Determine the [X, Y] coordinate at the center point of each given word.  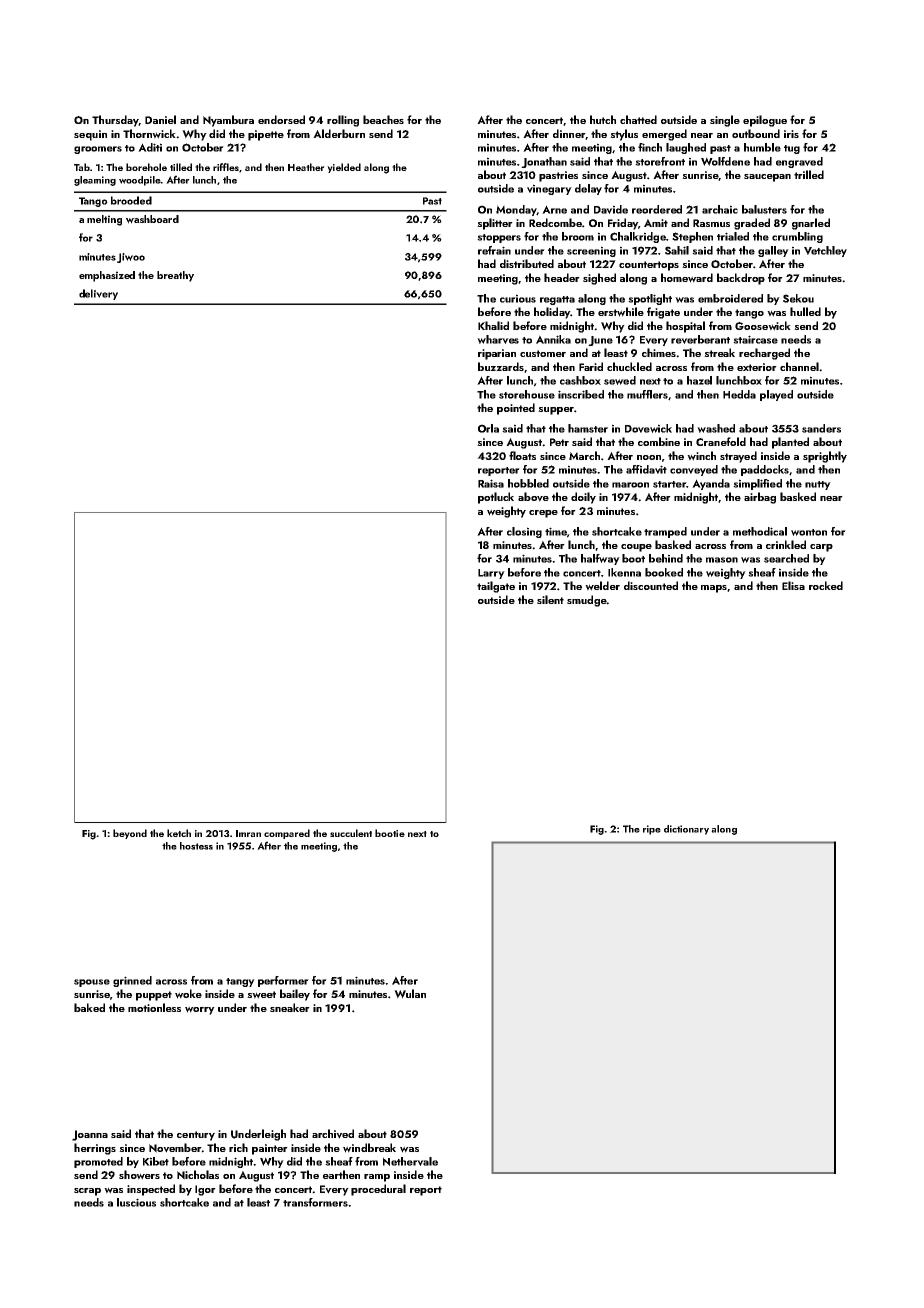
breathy [175, 276]
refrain [494, 250]
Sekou [798, 298]
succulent [351, 833]
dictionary [686, 830]
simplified [757, 484]
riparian [497, 354]
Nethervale [410, 1161]
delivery [98, 294]
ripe [652, 830]
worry [200, 1010]
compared [287, 834]
